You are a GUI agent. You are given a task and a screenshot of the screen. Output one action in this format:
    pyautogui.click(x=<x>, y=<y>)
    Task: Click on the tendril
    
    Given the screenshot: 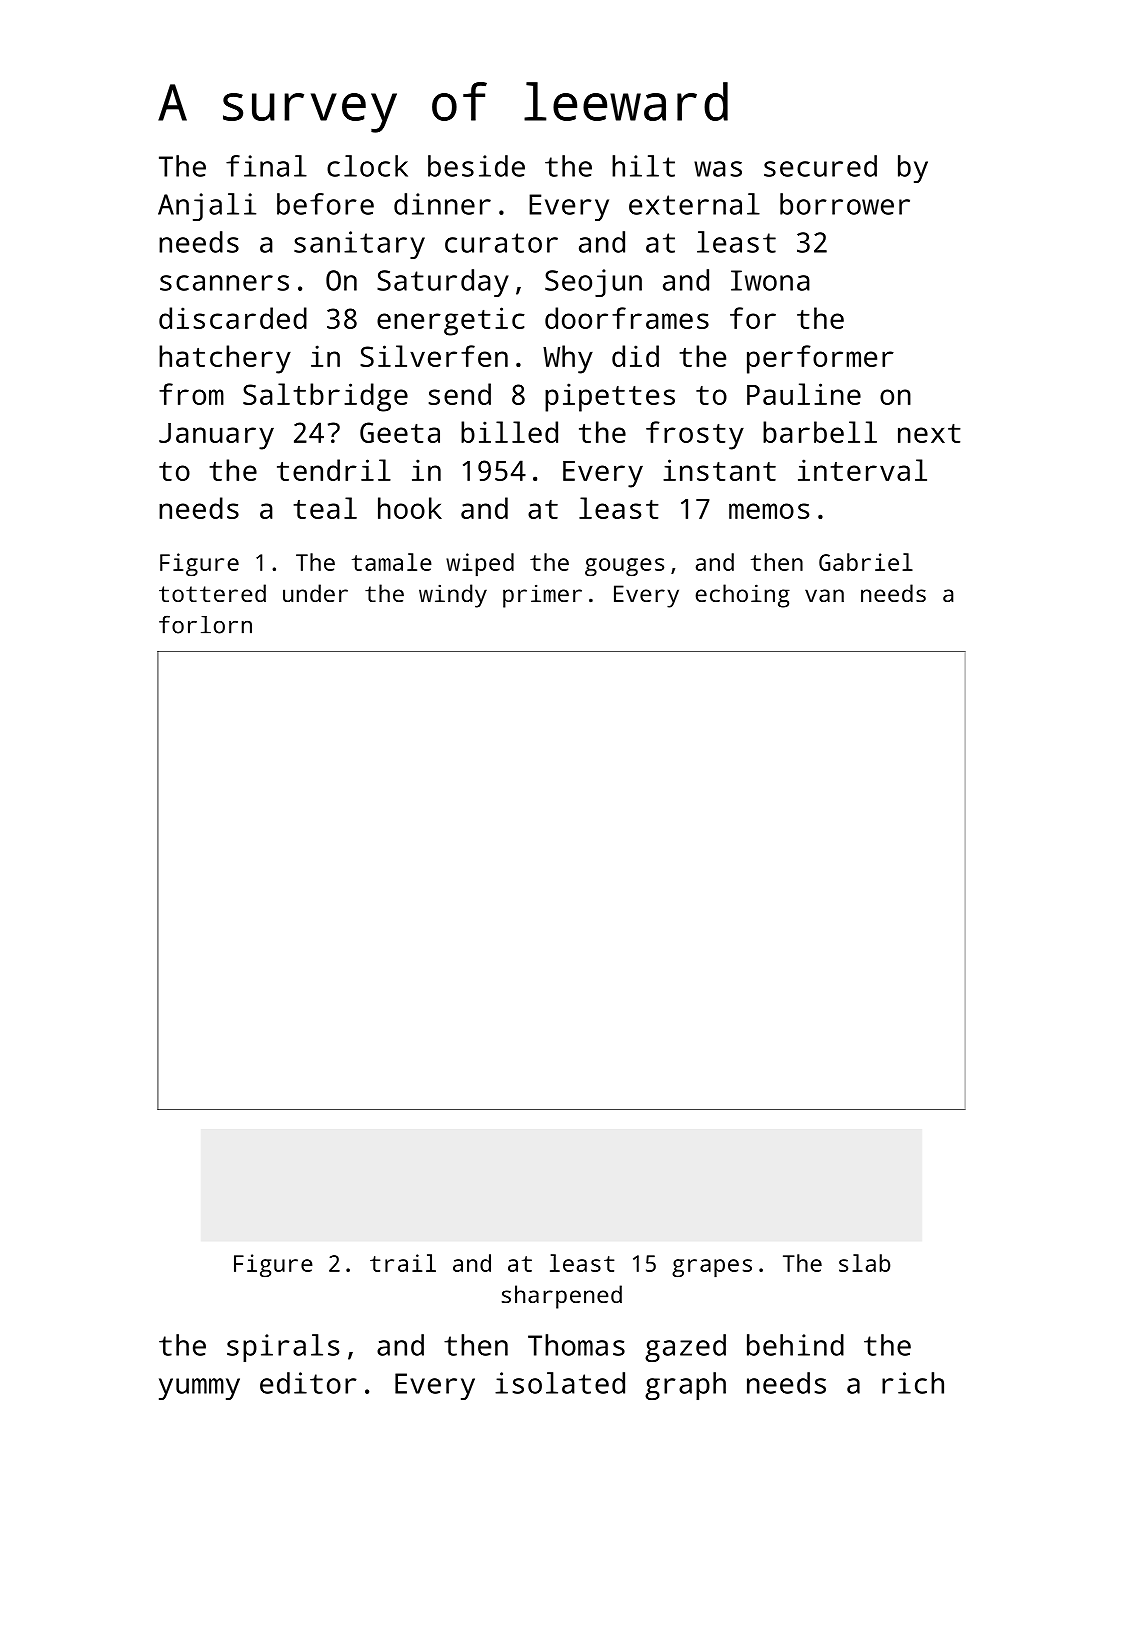 What is the action you would take?
    pyautogui.click(x=334, y=470)
